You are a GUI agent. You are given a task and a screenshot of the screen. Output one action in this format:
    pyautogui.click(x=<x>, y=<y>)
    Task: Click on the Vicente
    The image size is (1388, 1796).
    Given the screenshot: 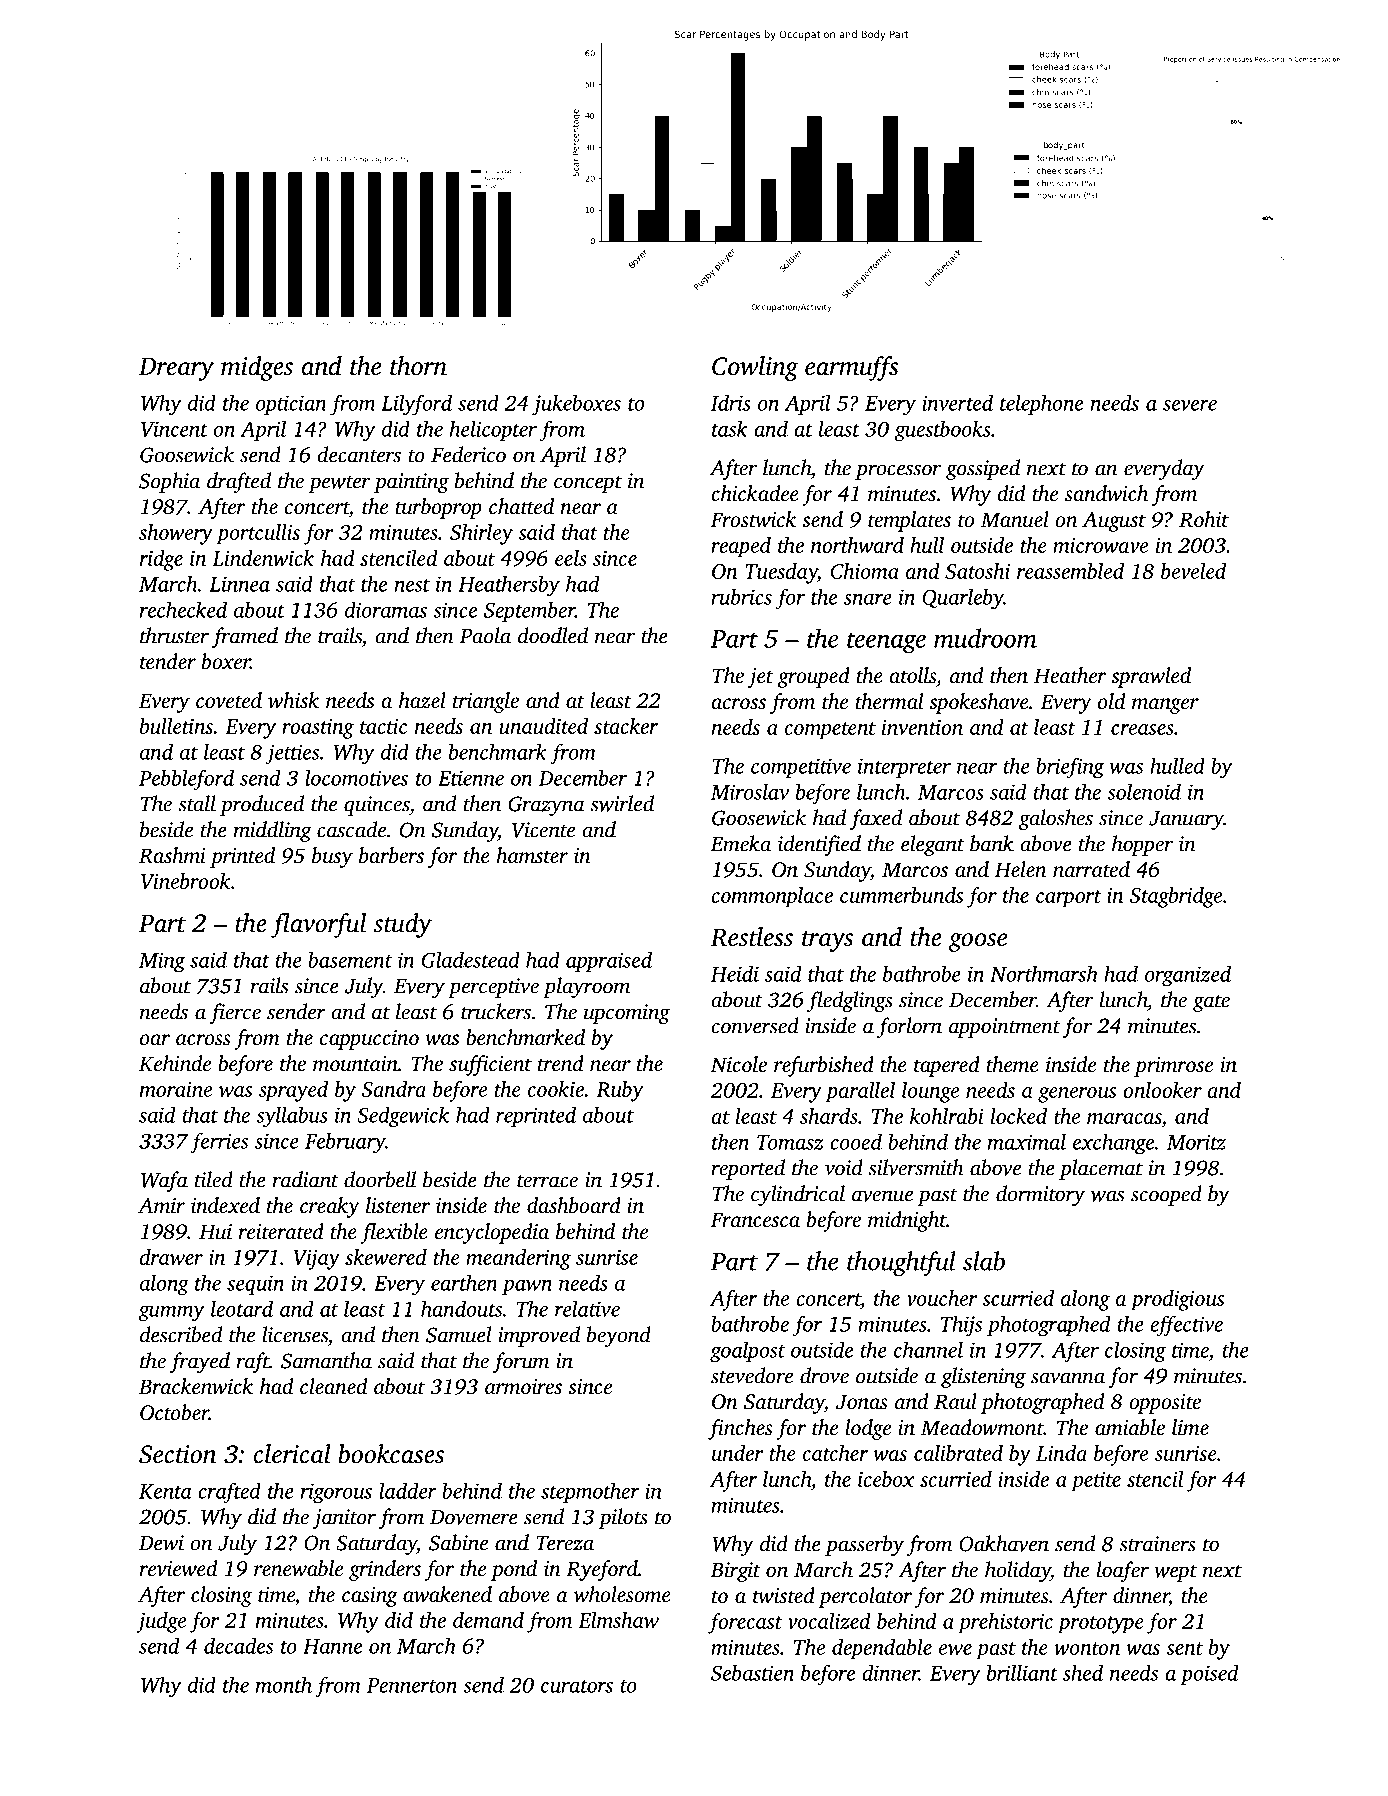 What is the action you would take?
    pyautogui.click(x=543, y=830)
